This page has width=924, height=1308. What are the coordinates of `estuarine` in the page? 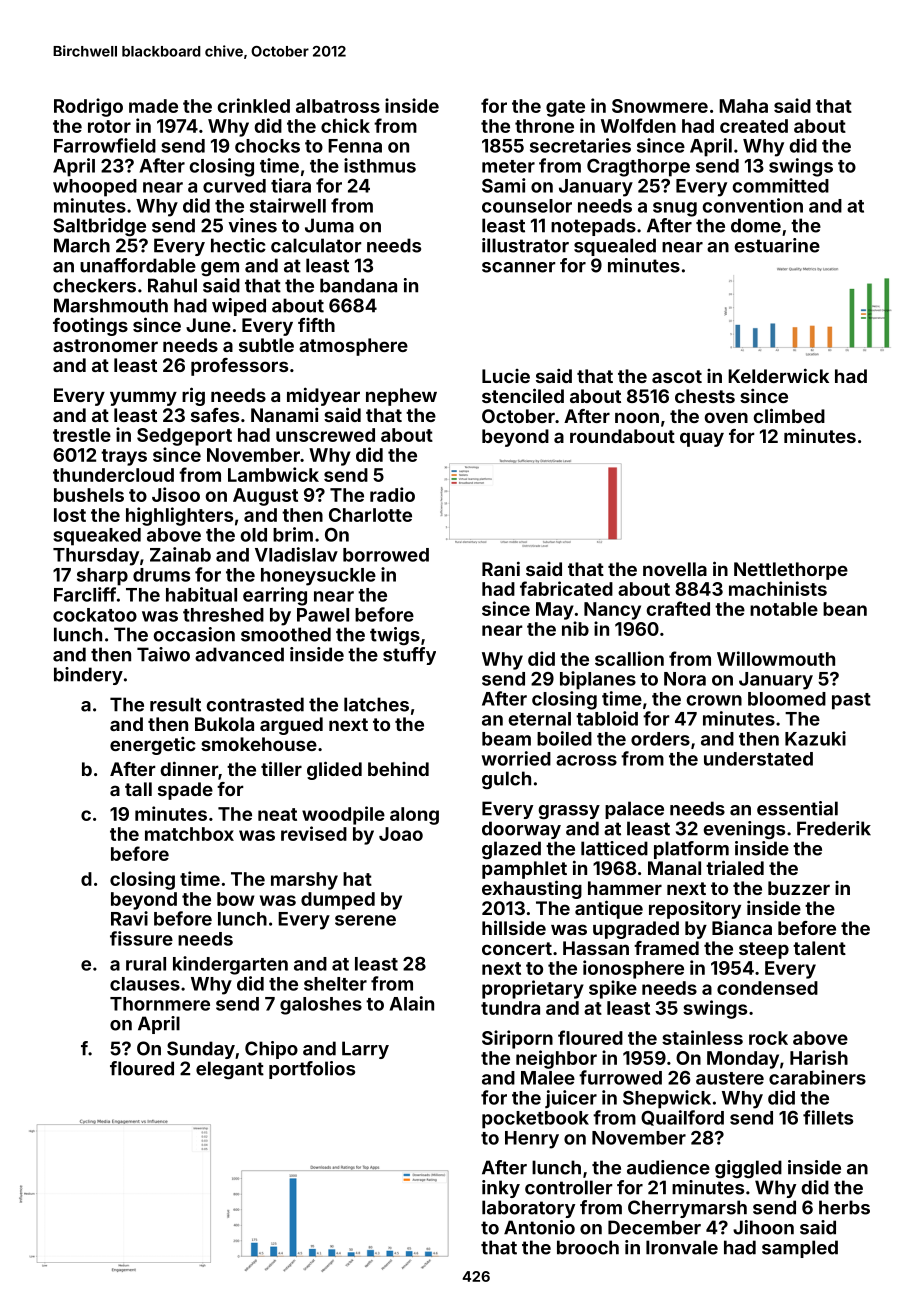 It's located at (777, 245).
